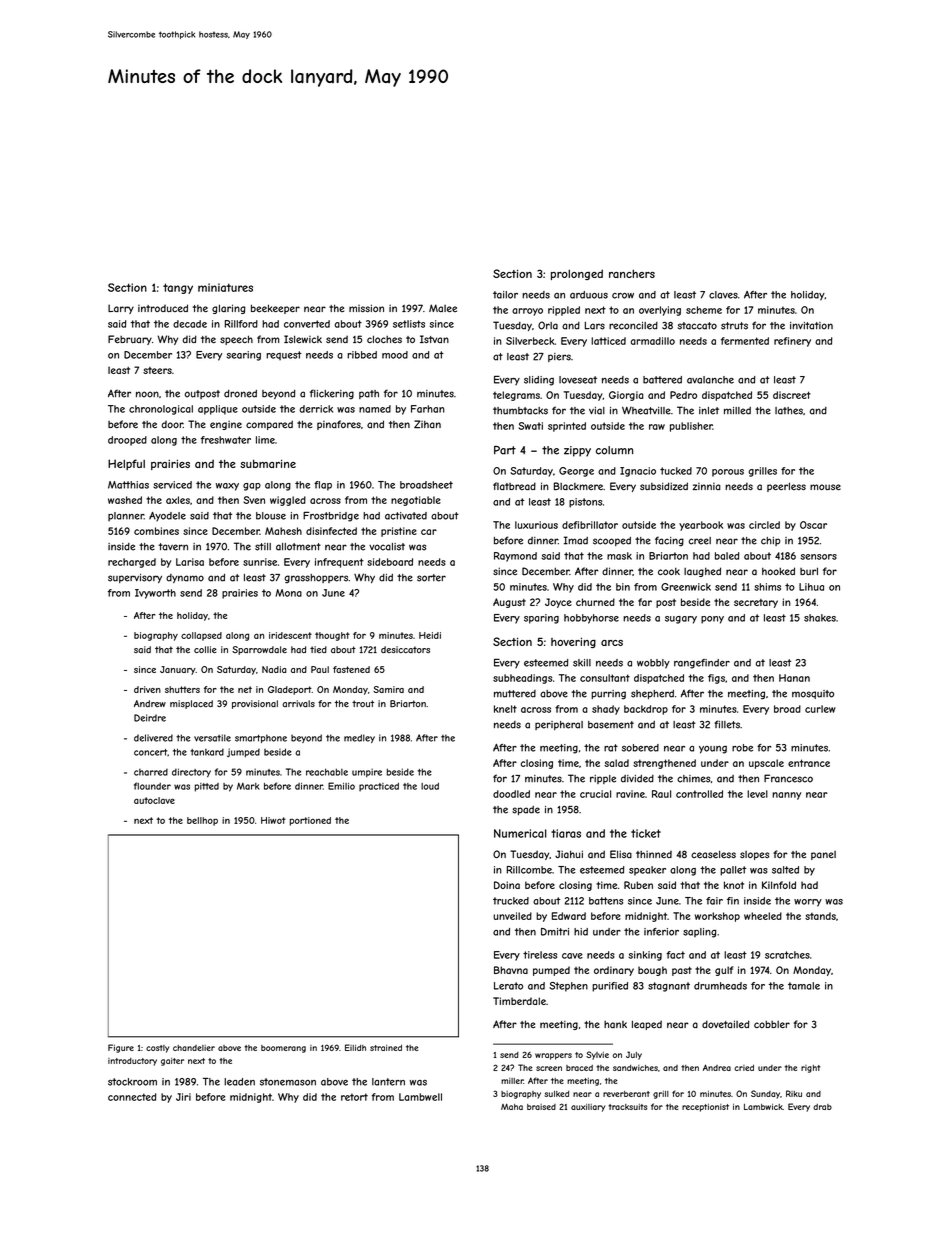 This screenshot has width=952, height=1233. What do you see at coordinates (813, 694) in the screenshot?
I see `mosquito` at bounding box center [813, 694].
